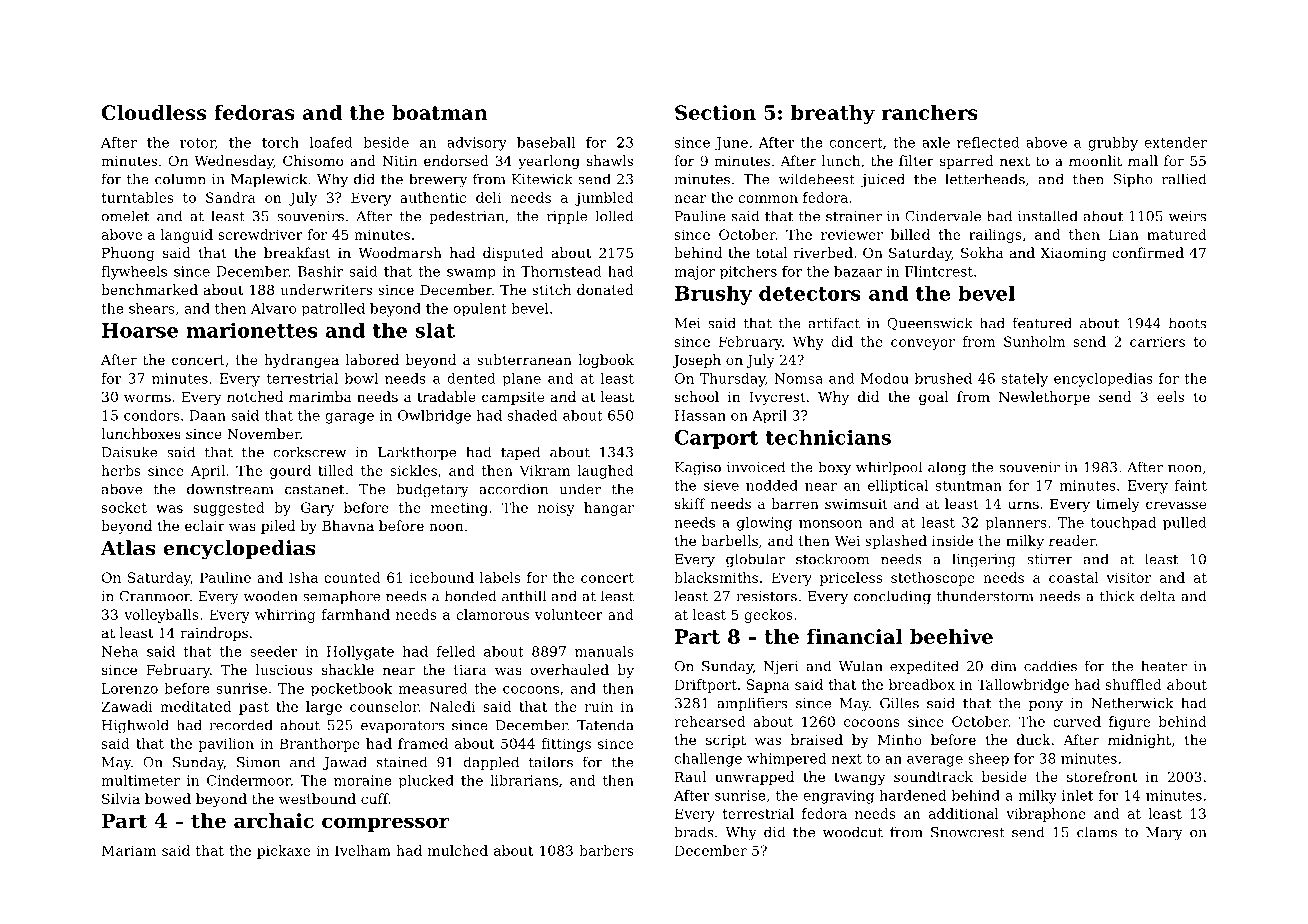  Describe the element at coordinates (939, 271) in the page. I see `Flintcrest` at that location.
